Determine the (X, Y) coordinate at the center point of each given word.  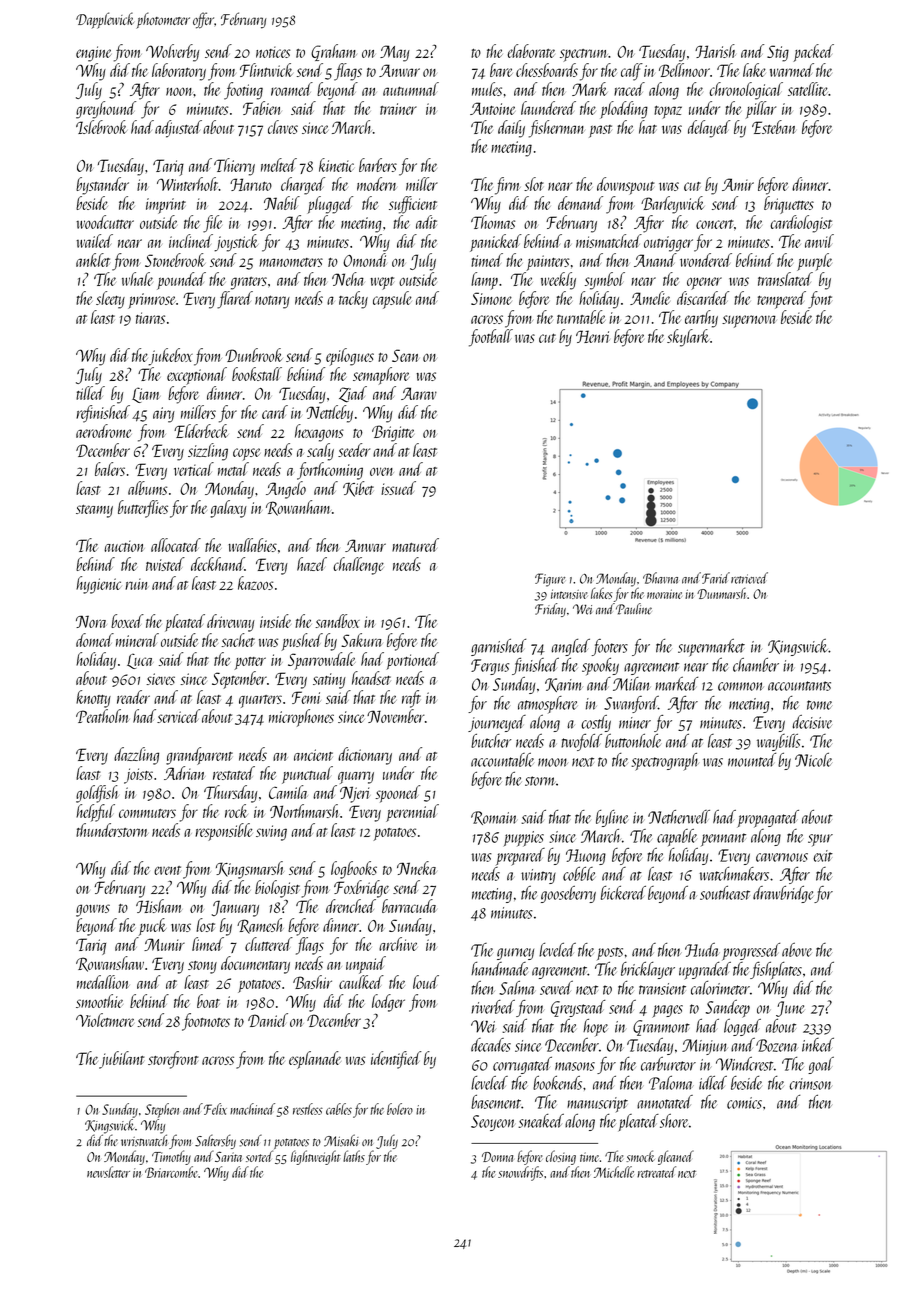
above (797, 949)
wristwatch (145, 1140)
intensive (569, 594)
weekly (558, 281)
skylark (688, 338)
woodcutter (105, 222)
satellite (808, 89)
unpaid (366, 965)
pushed (302, 642)
